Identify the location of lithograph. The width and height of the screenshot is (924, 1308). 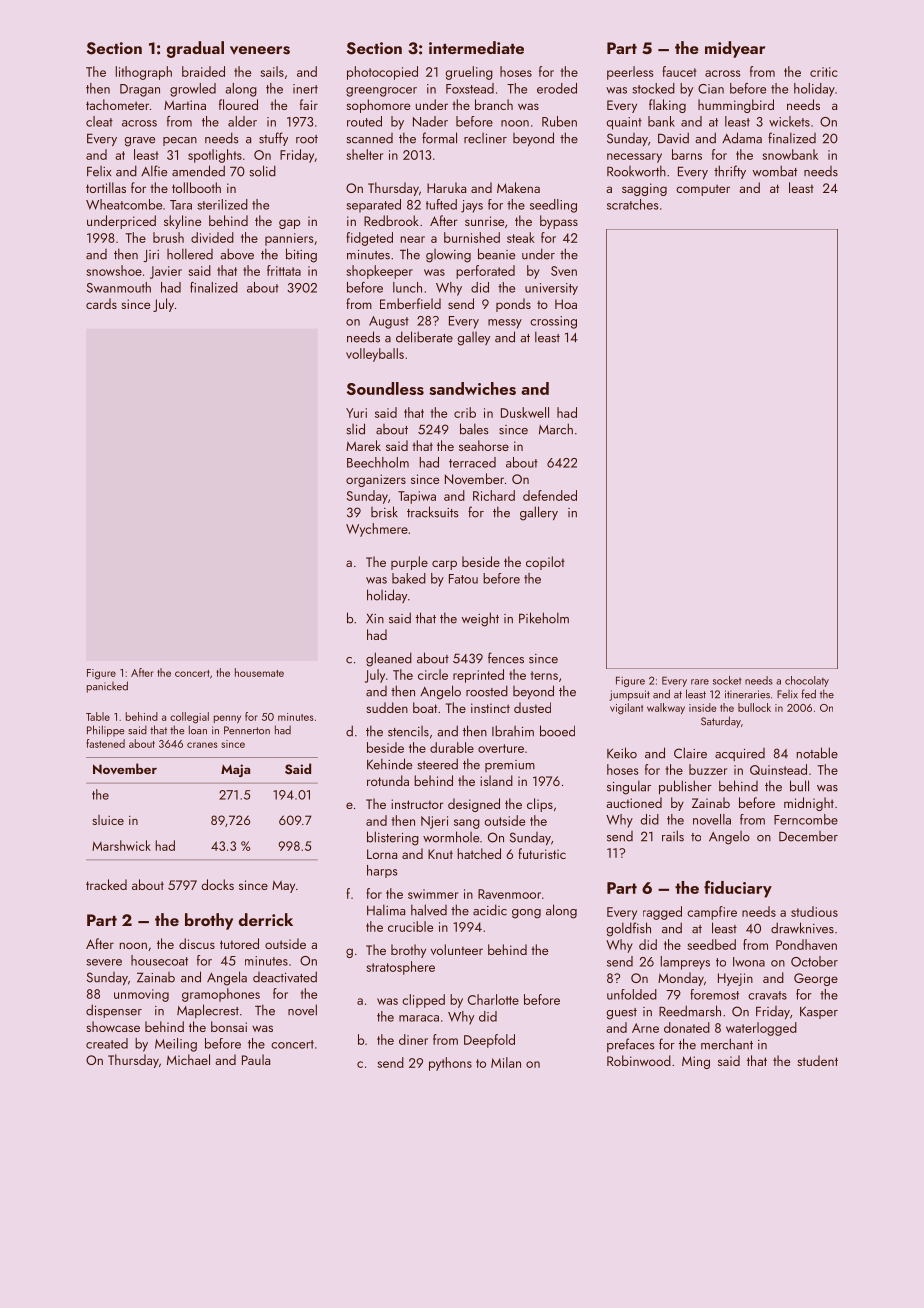
(144, 73).
